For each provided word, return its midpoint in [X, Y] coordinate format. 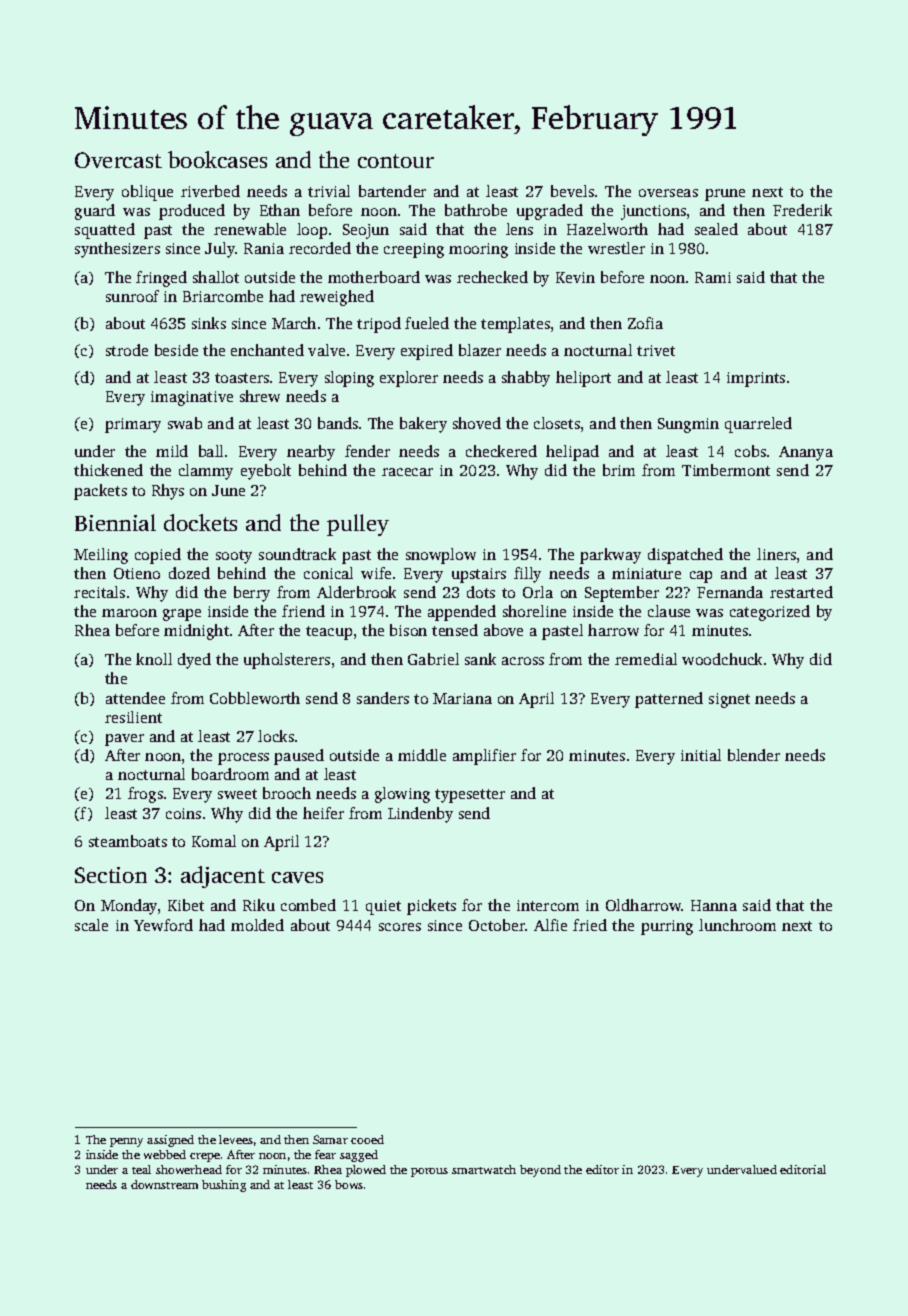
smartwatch [484, 1169]
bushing [224, 1186]
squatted [105, 231]
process [243, 759]
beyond [540, 1171]
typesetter [470, 796]
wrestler [616, 248]
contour [396, 161]
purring [667, 927]
